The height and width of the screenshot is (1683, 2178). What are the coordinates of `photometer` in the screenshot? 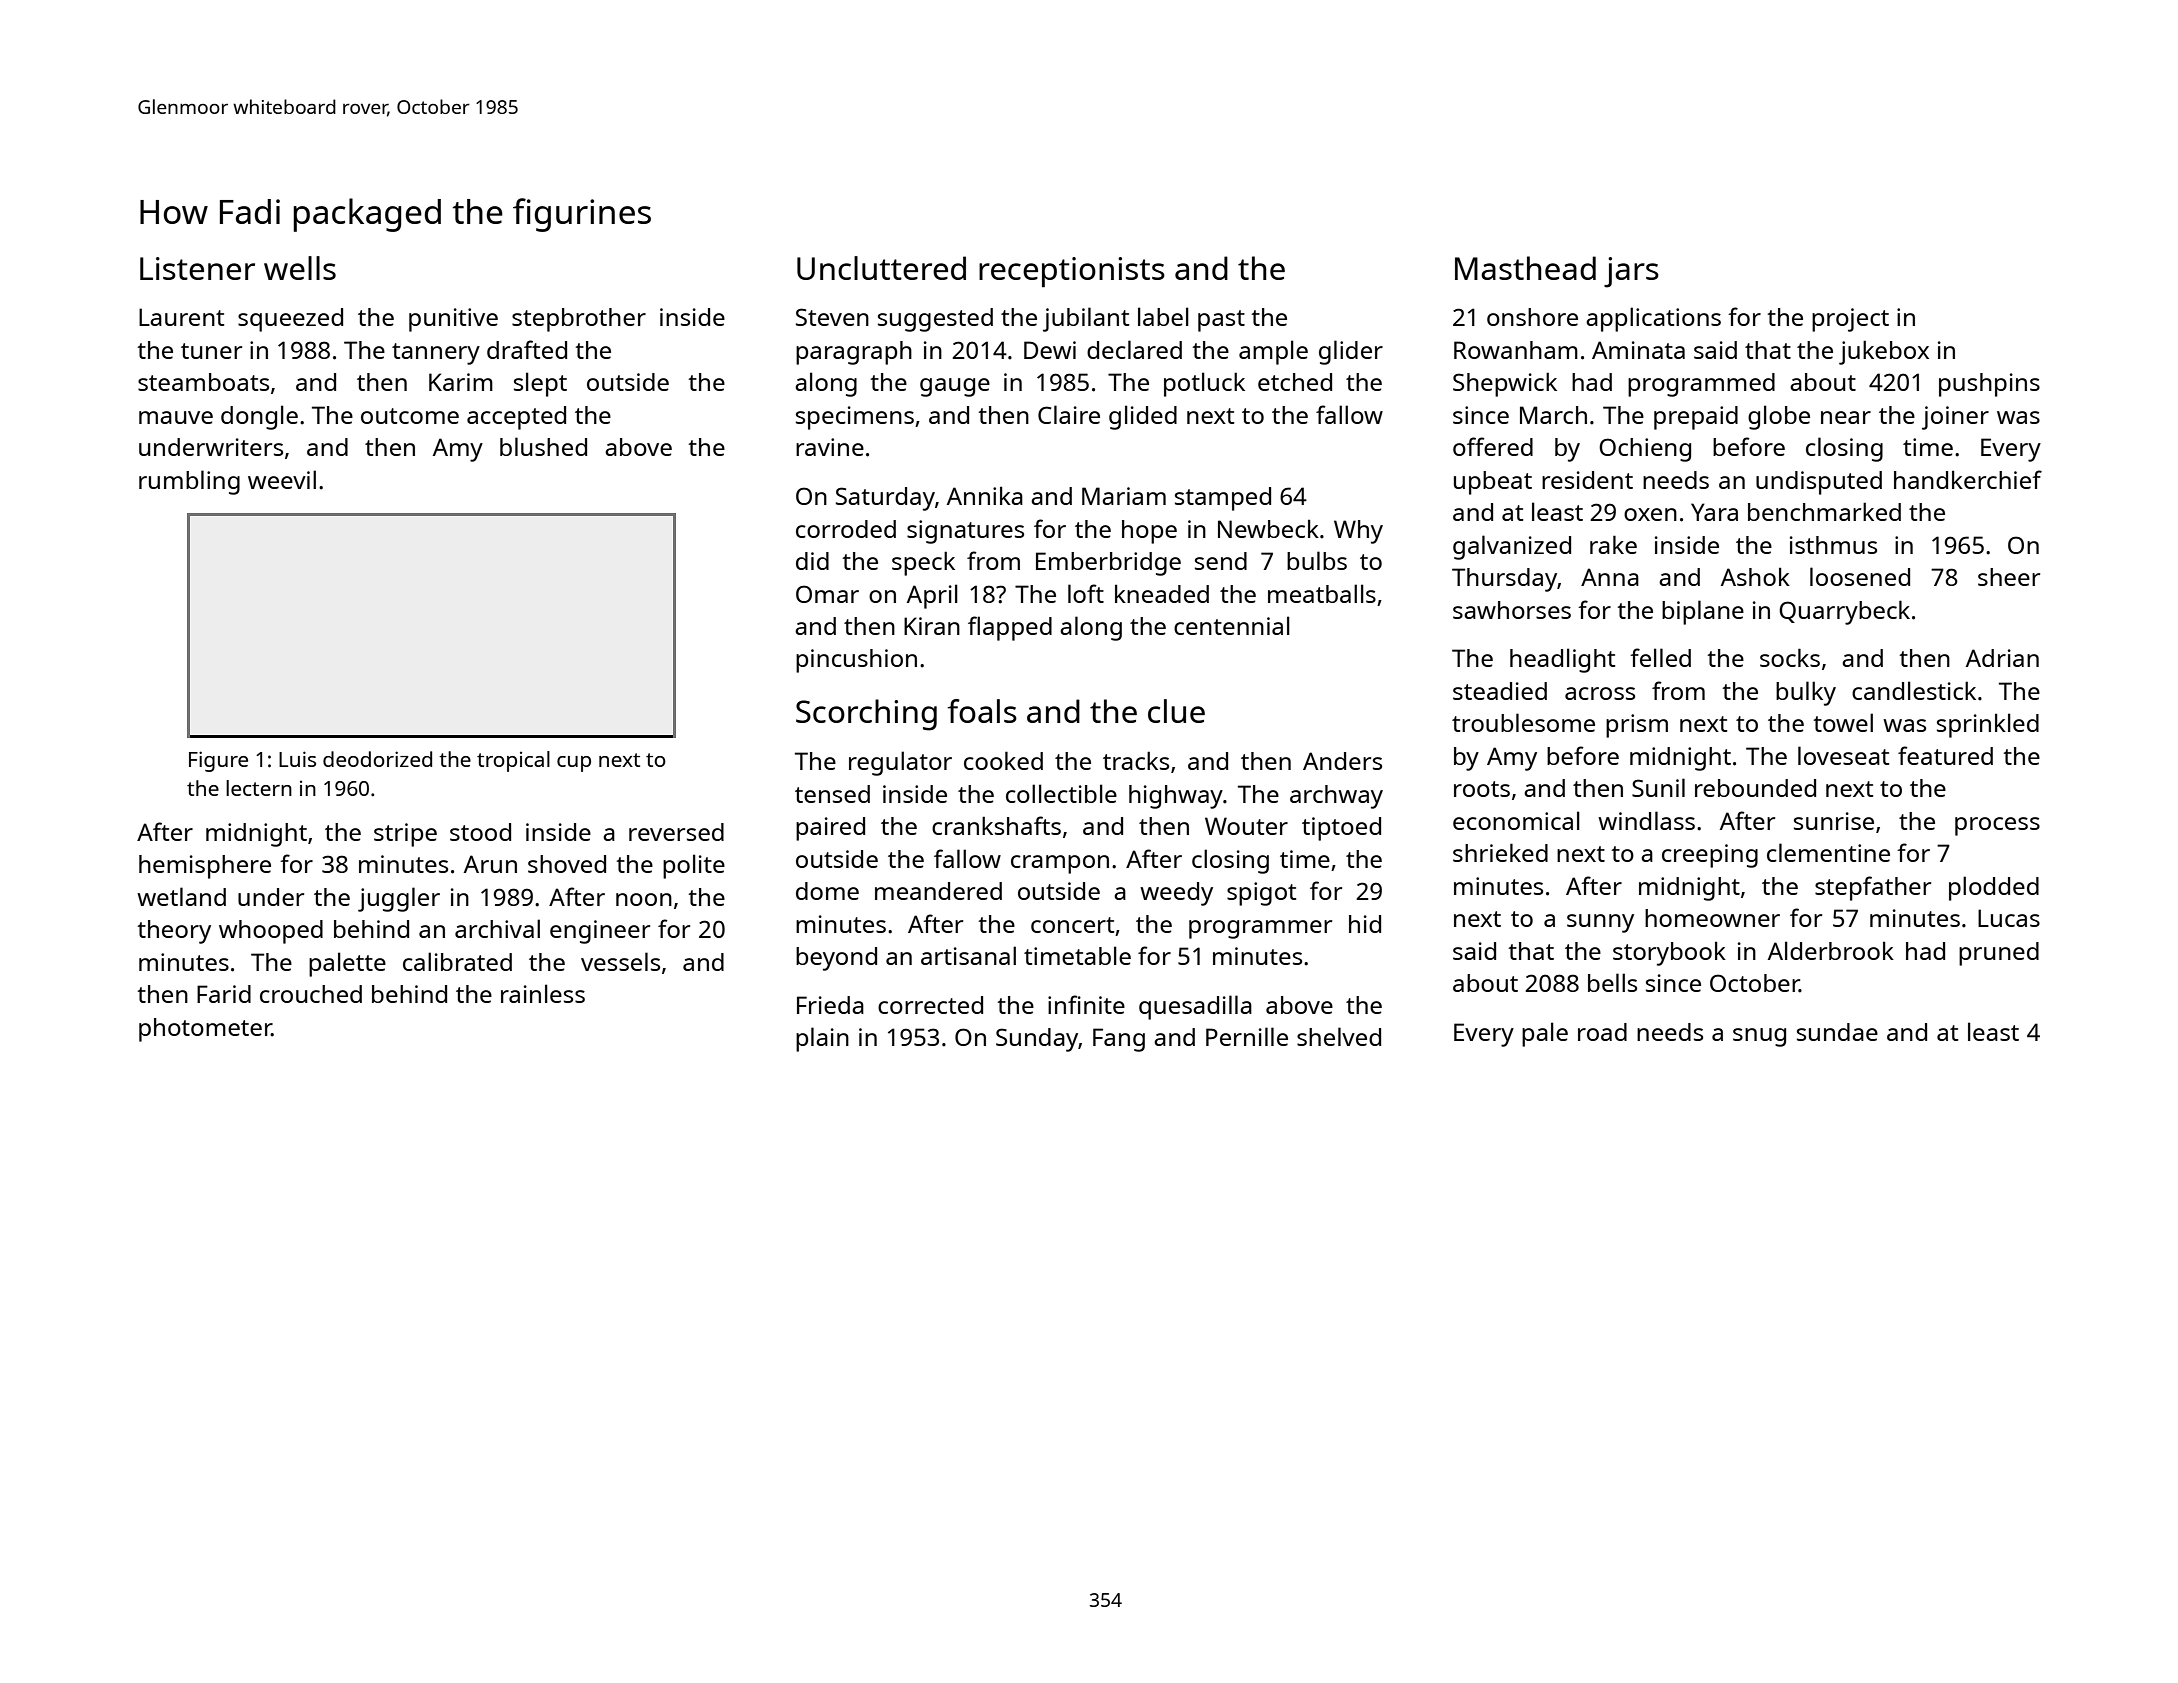 It's located at (205, 1030).
